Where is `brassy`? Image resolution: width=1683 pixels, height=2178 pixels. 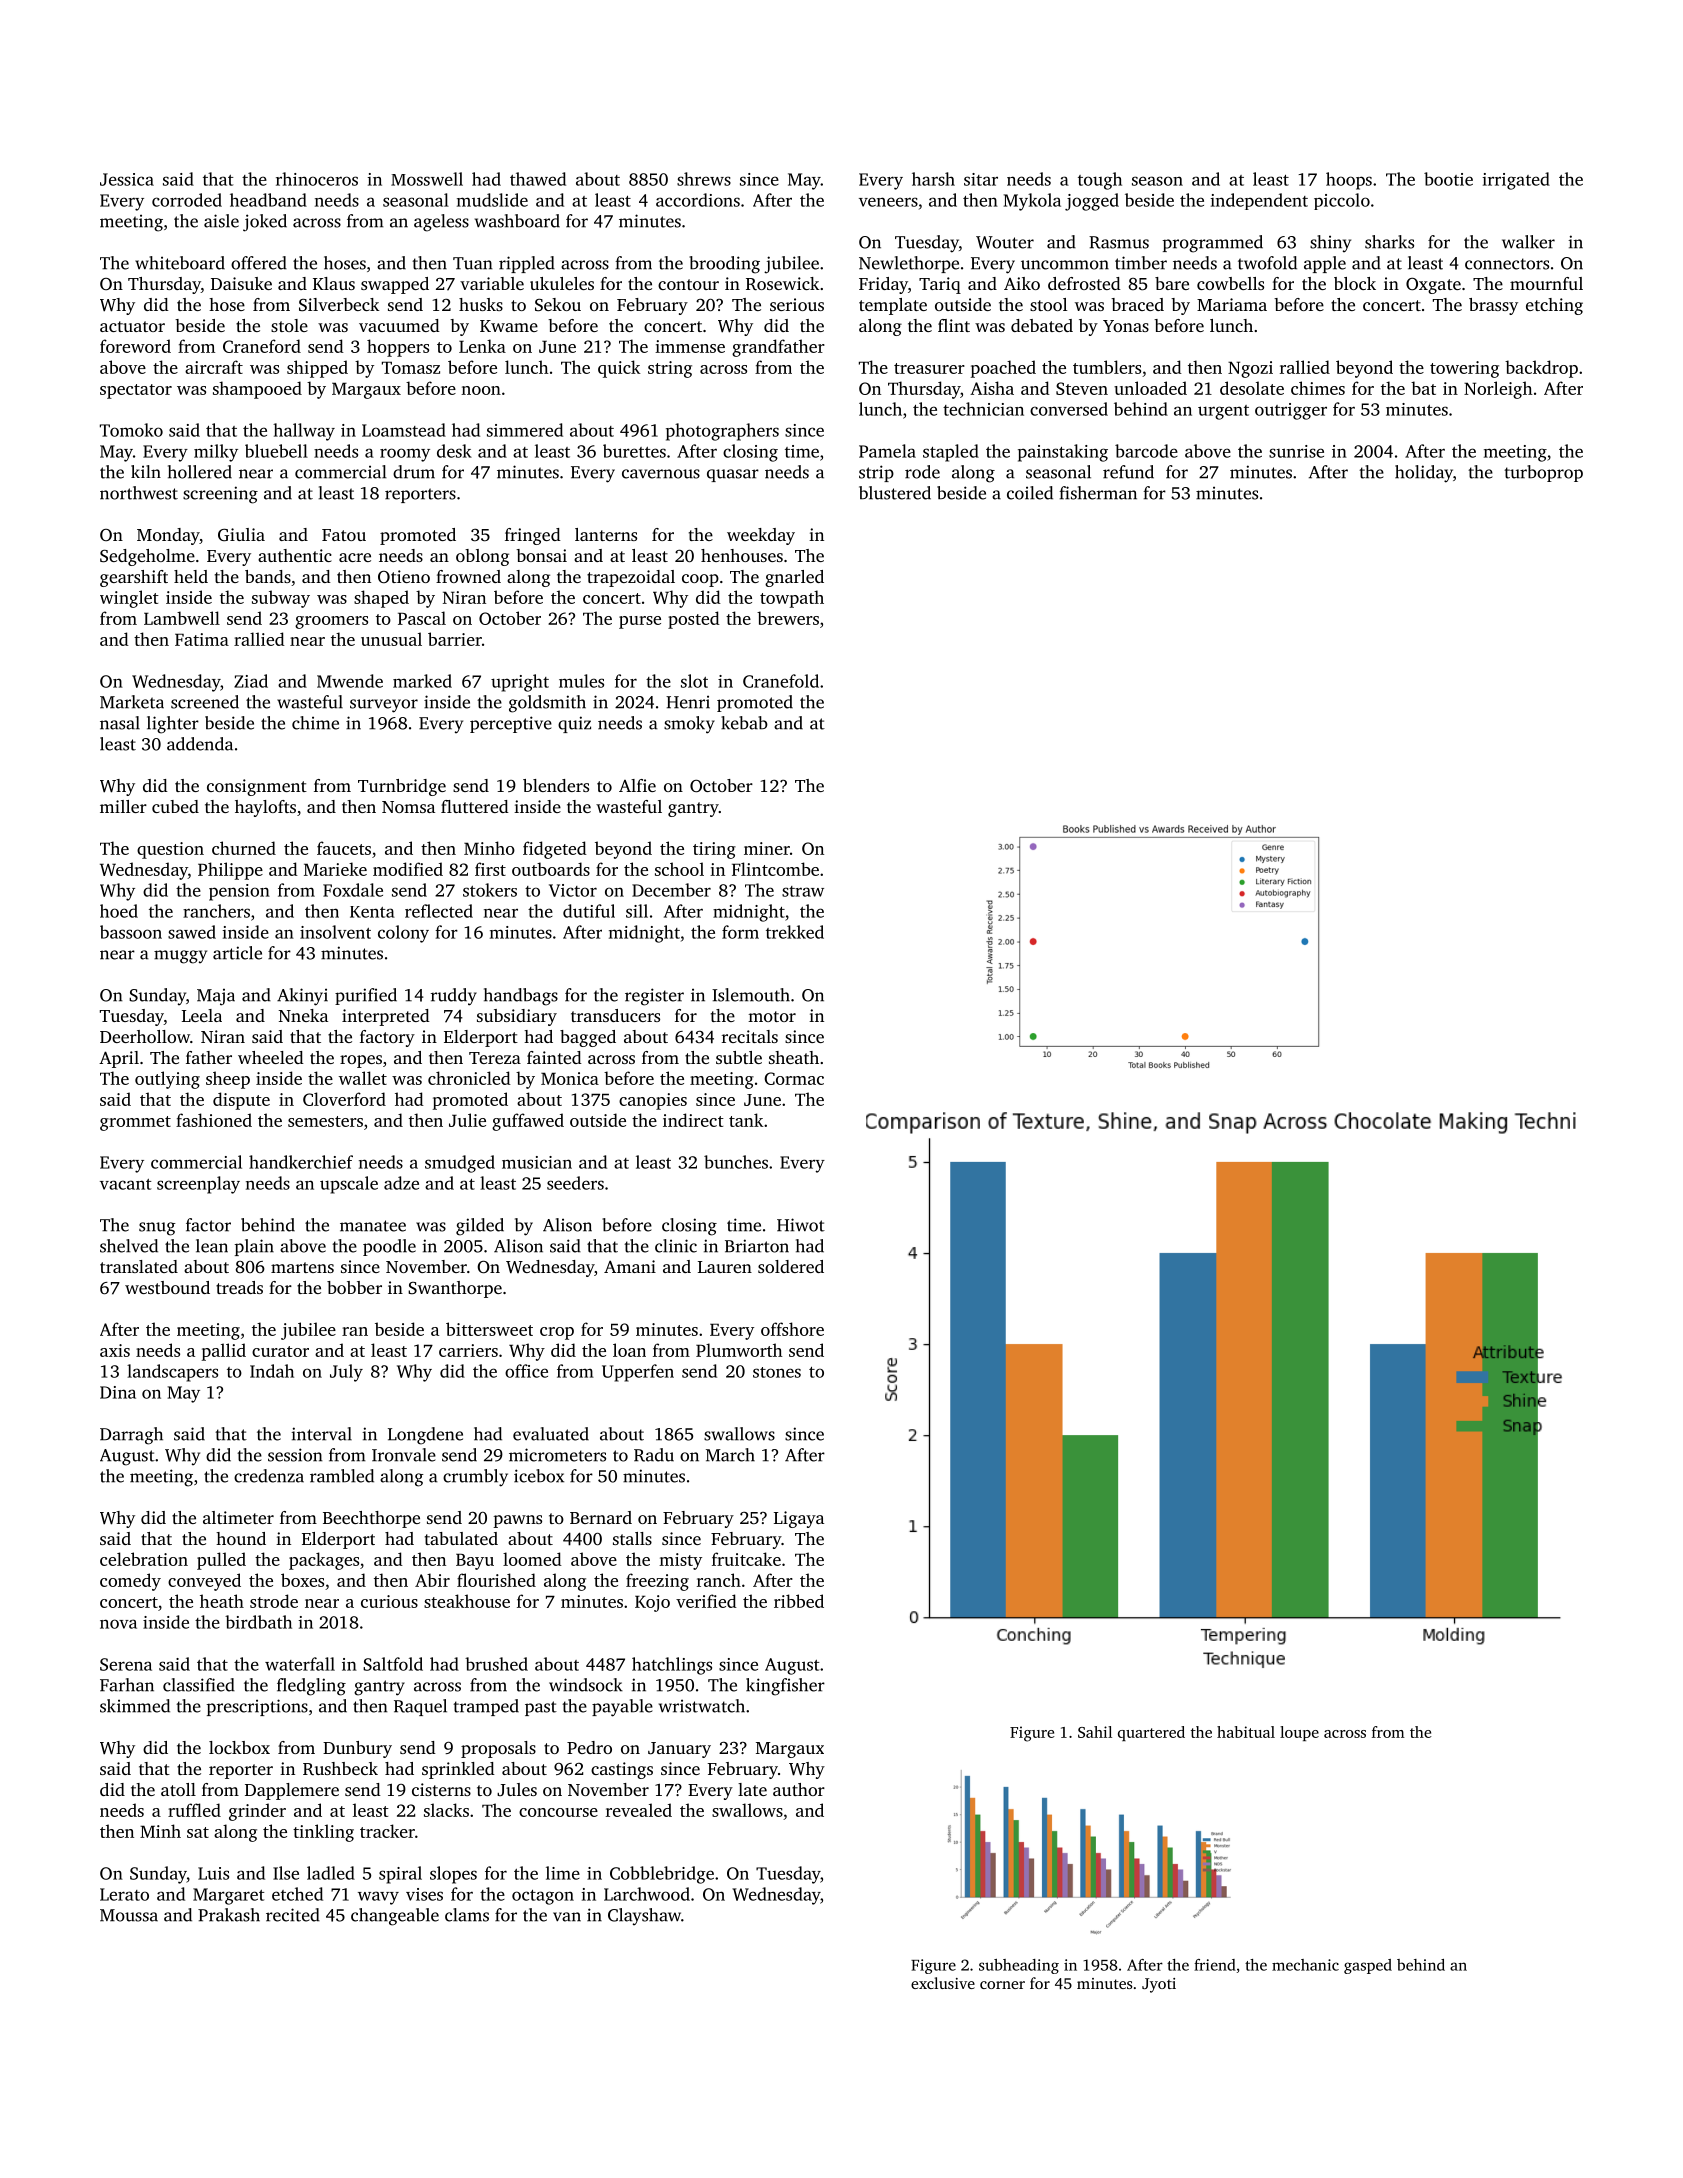
brassy is located at coordinates (1493, 306).
